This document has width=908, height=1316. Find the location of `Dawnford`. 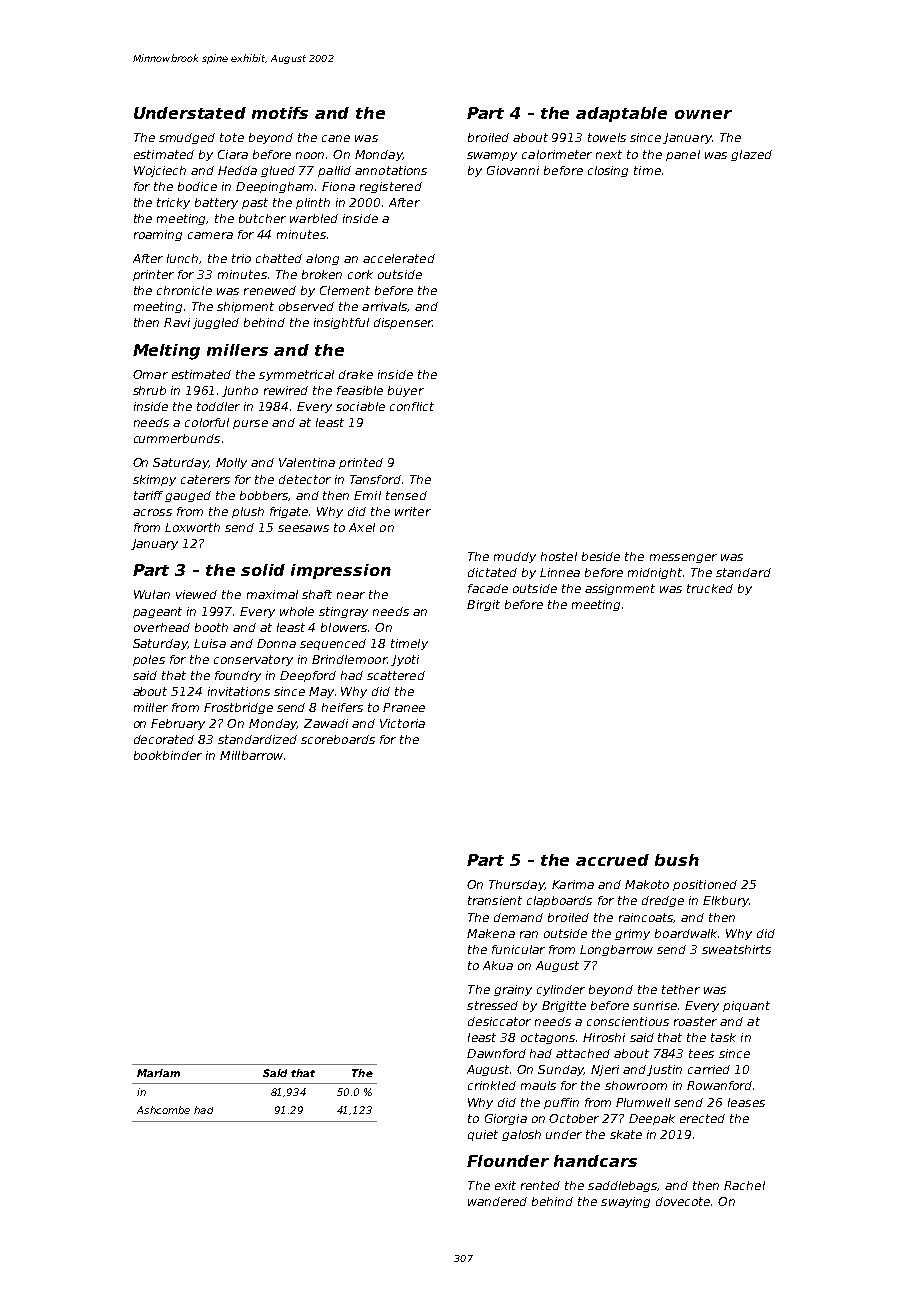

Dawnford is located at coordinates (496, 1053).
